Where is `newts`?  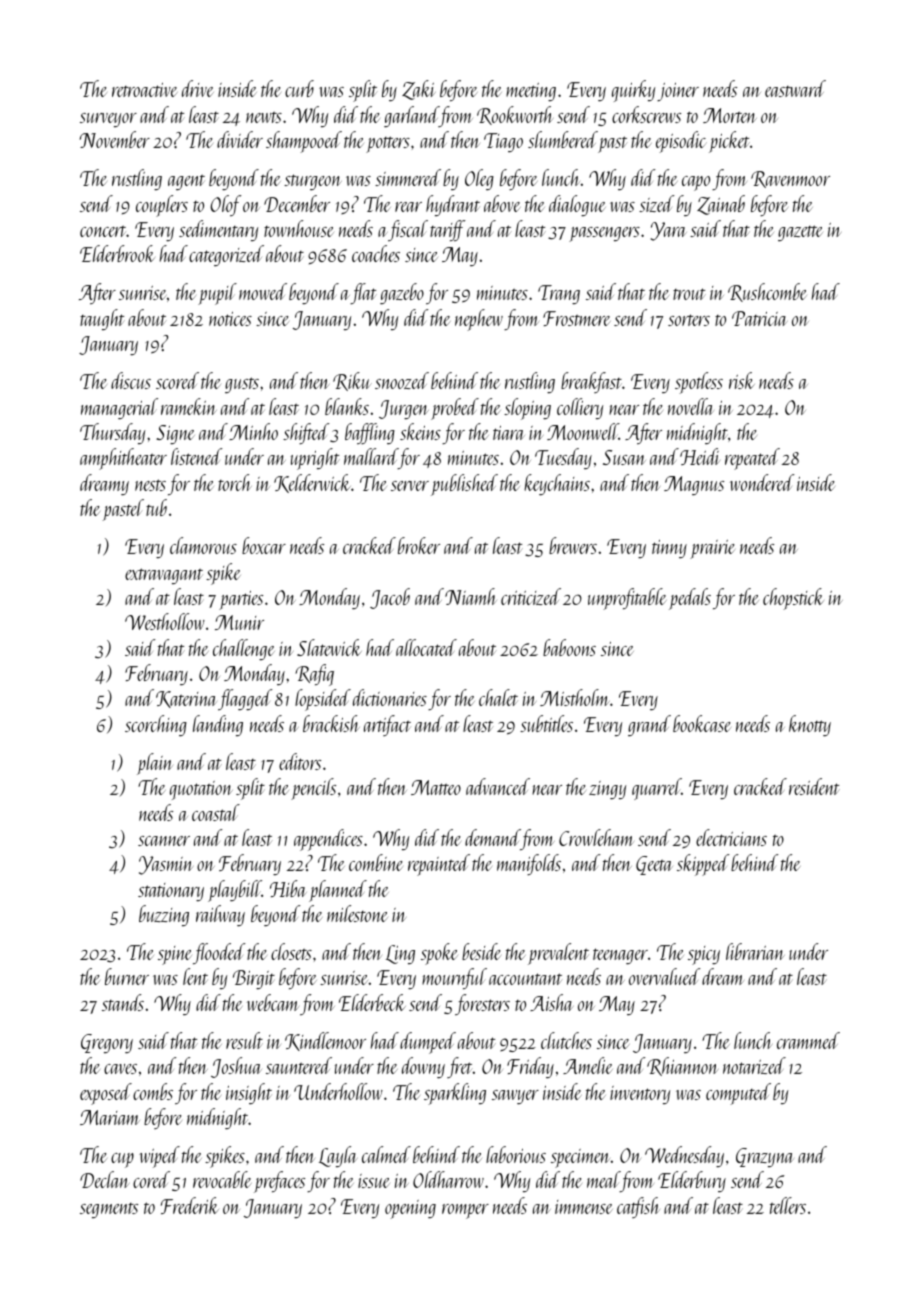
newts is located at coordinates (264, 117).
